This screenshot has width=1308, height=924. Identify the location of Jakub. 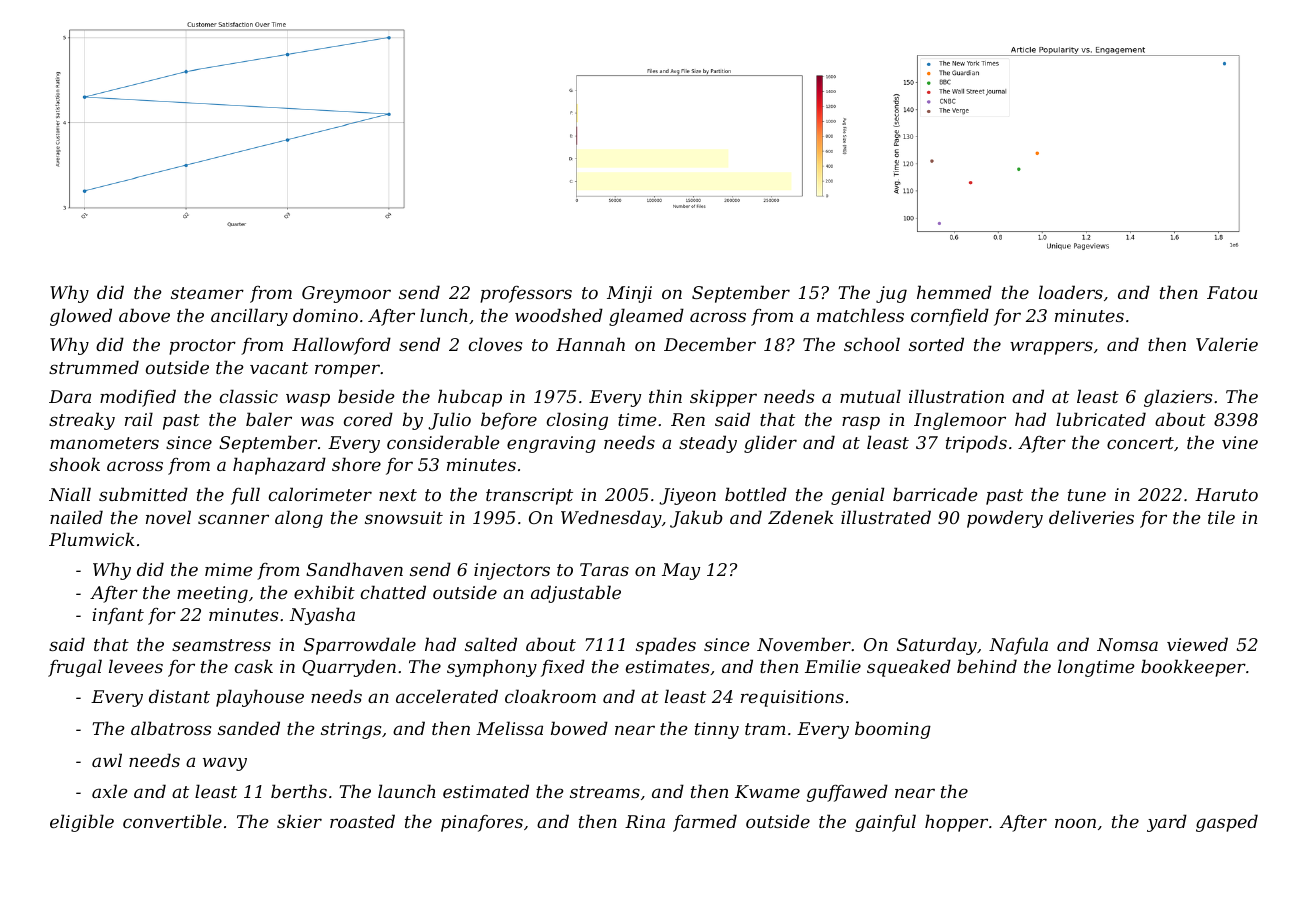
(696, 519).
